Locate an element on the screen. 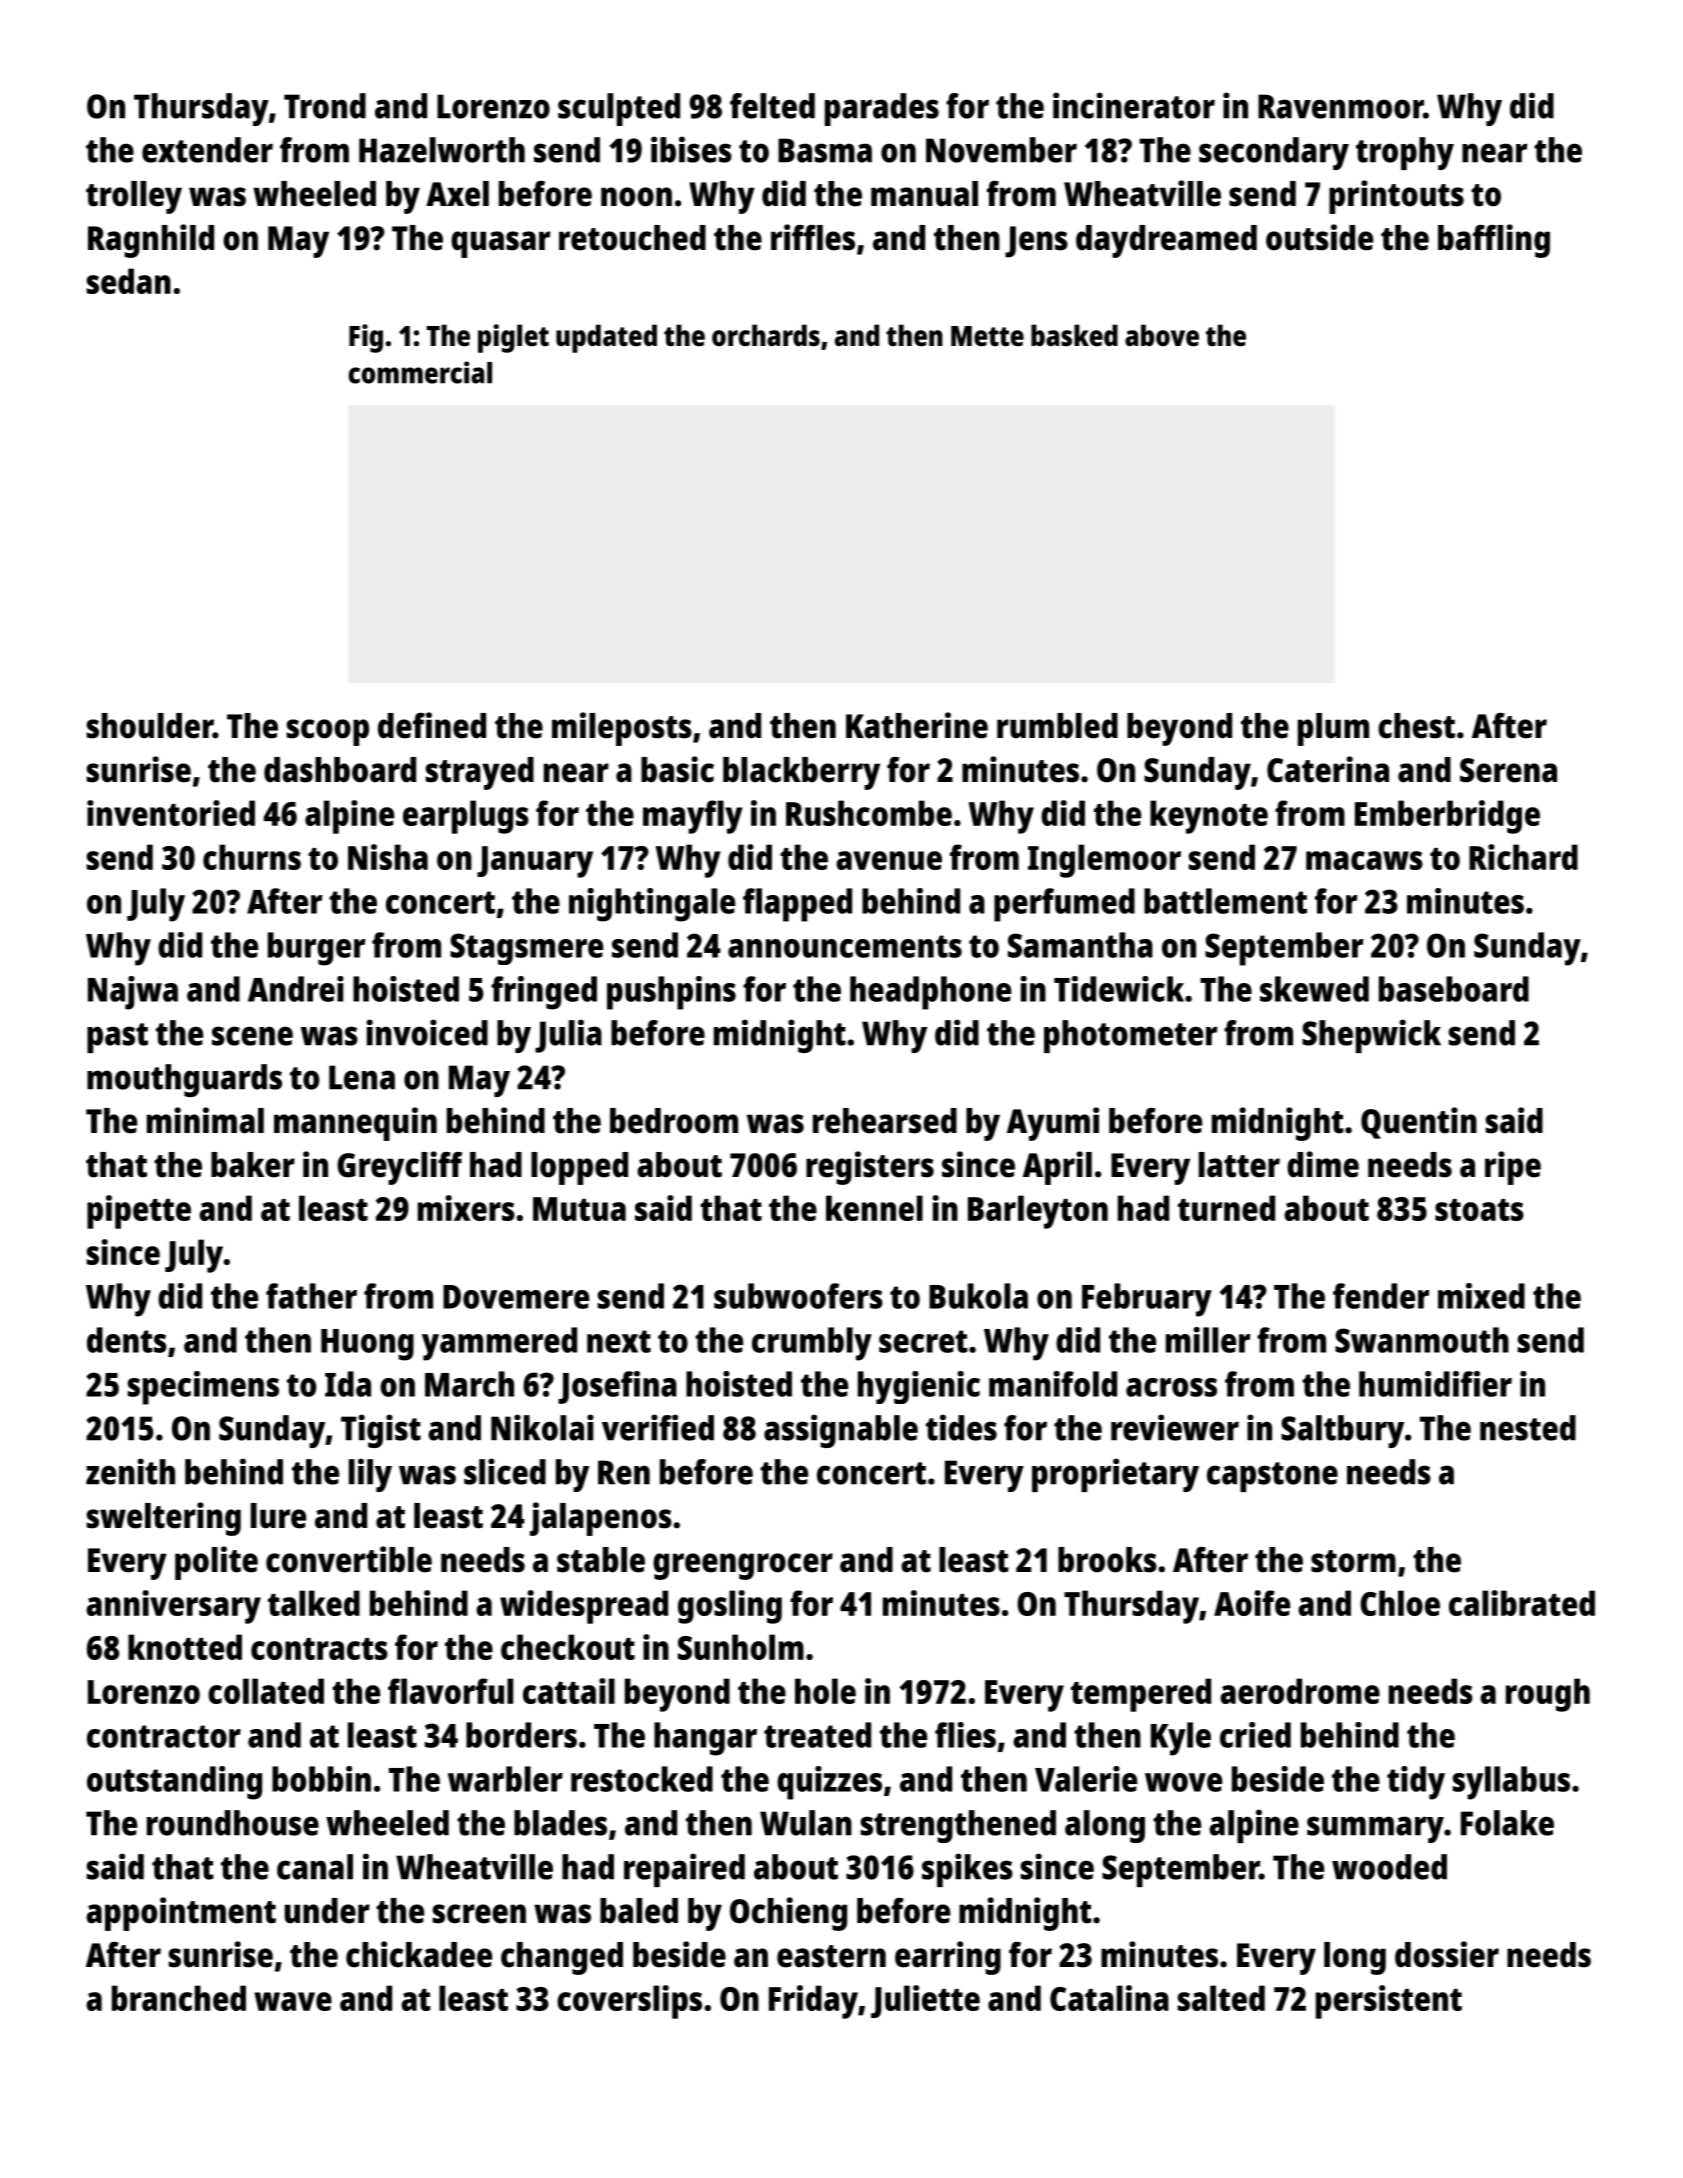  Serena is located at coordinates (1508, 770).
